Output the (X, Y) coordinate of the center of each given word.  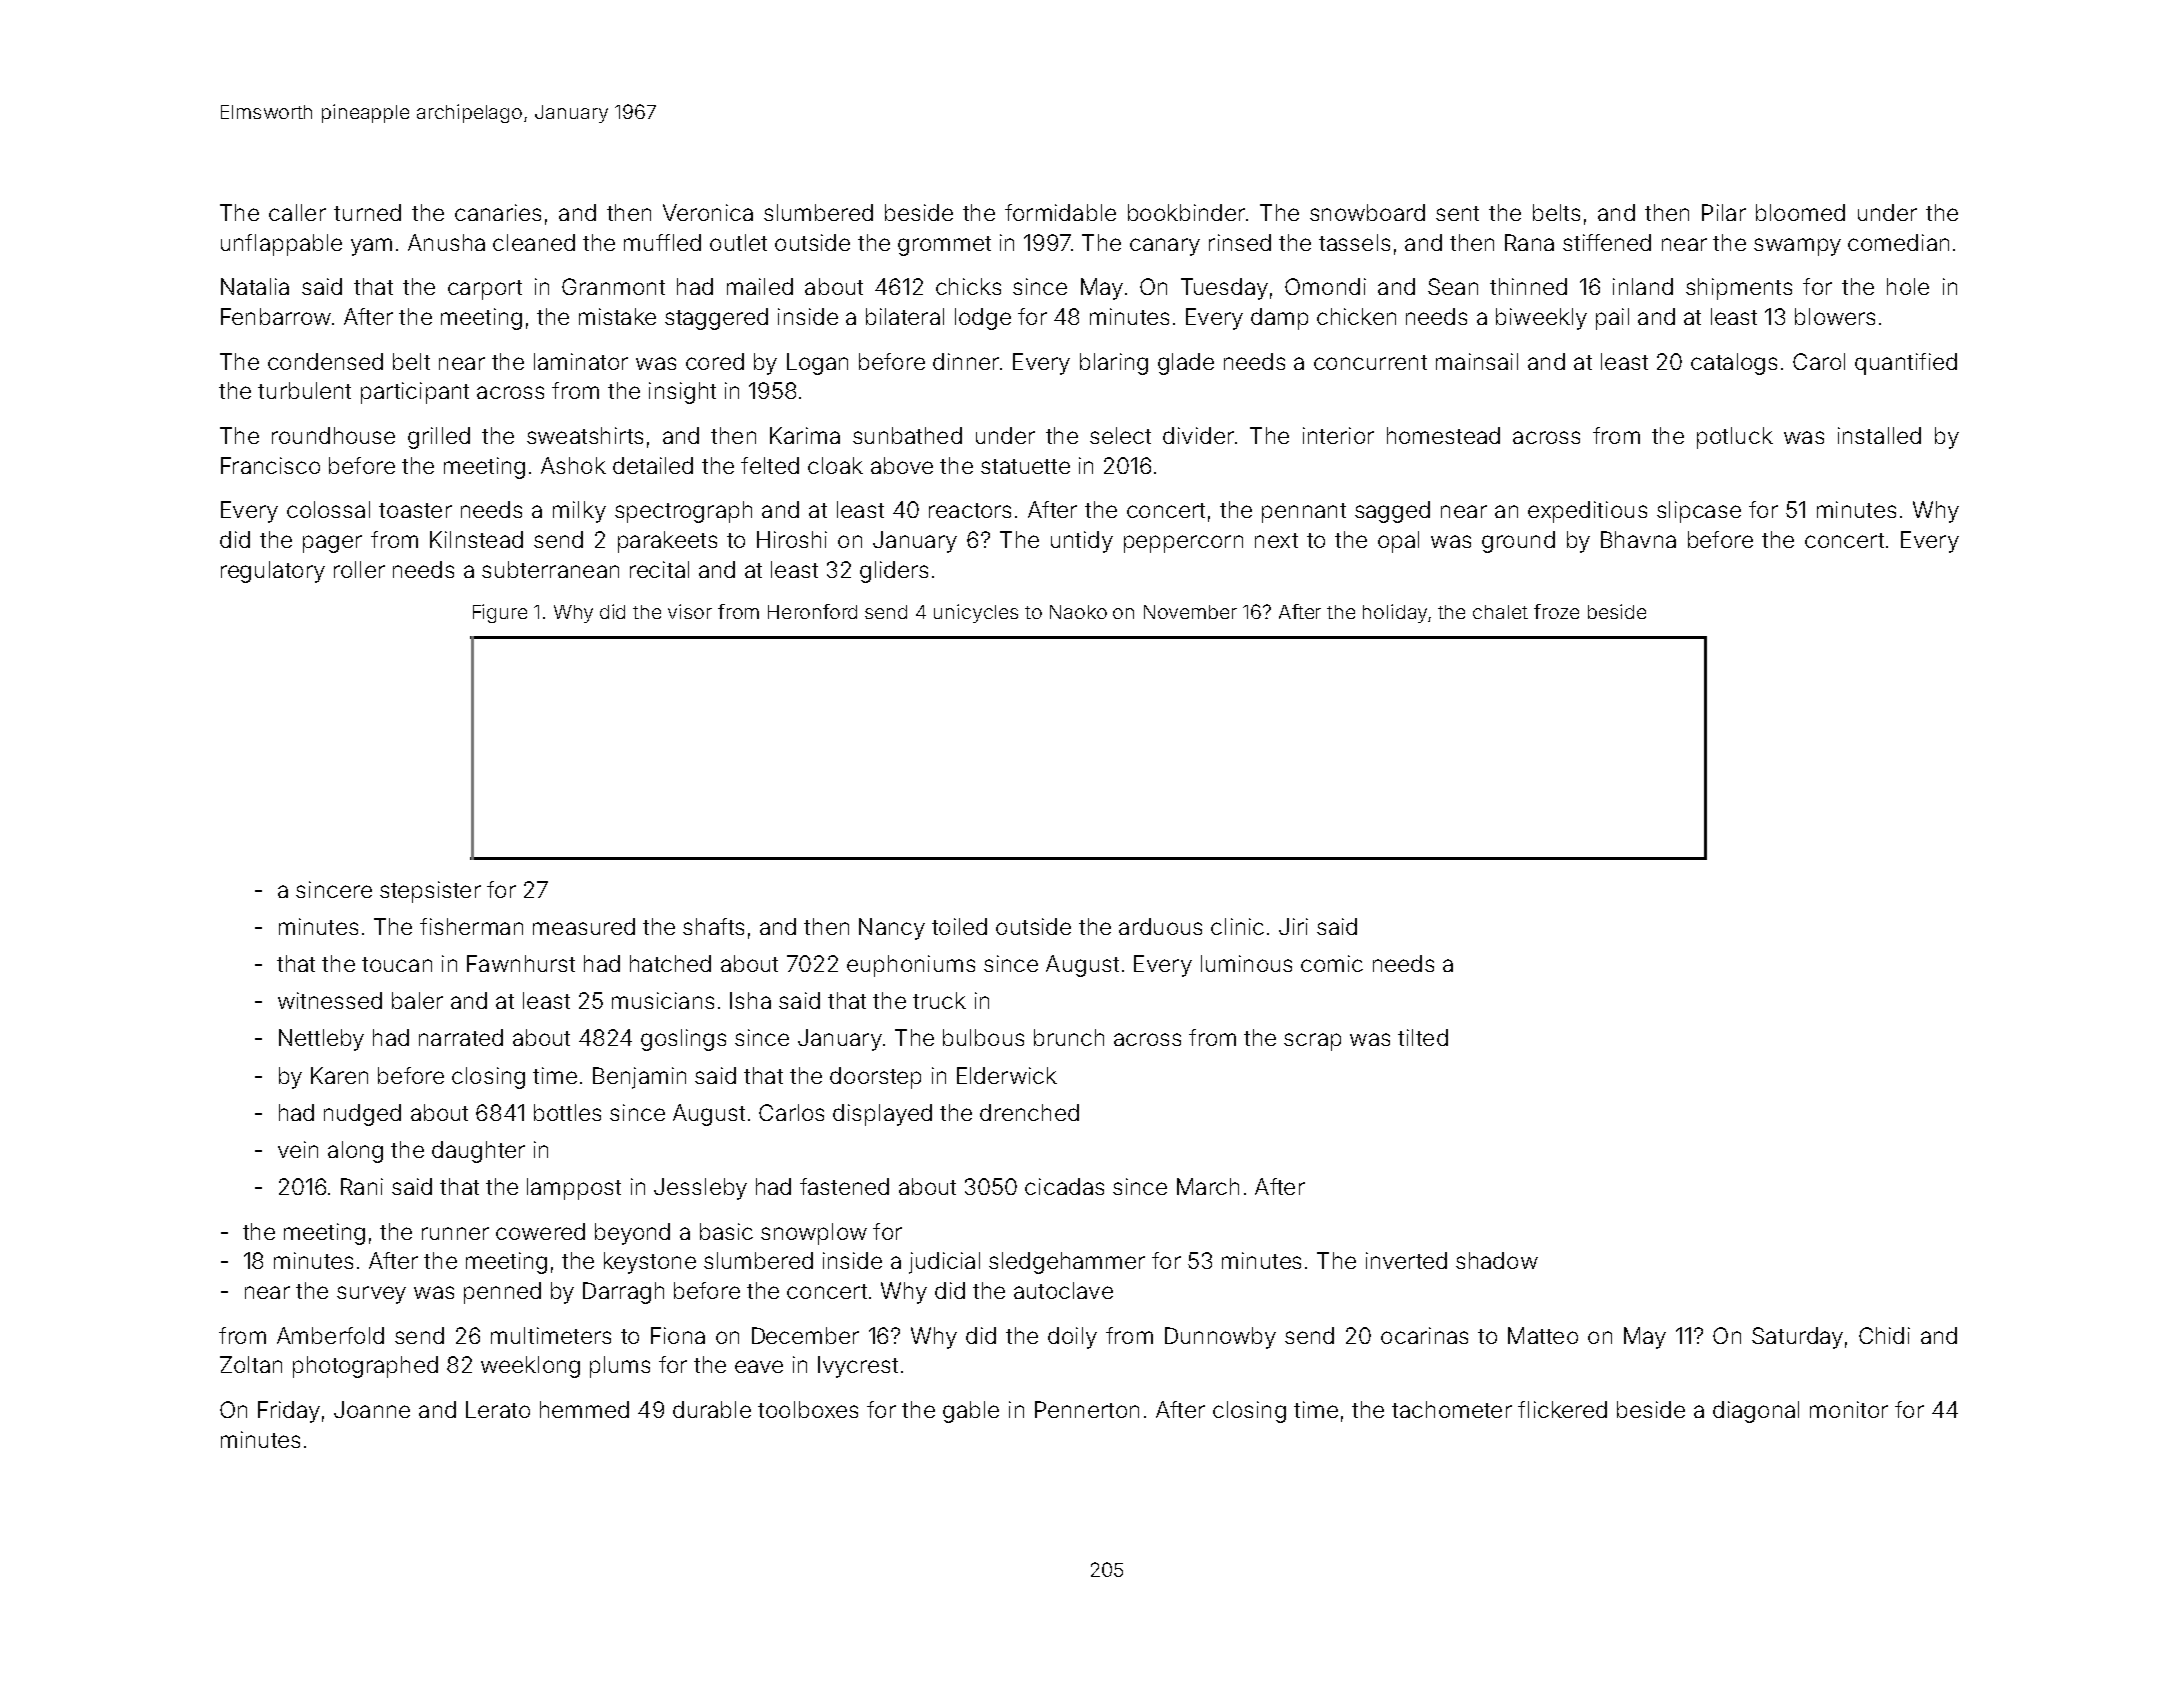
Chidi (1884, 1335)
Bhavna (1638, 539)
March (1208, 1186)
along (355, 1152)
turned (367, 212)
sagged (1392, 512)
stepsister (430, 892)
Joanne (372, 1409)
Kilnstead (476, 539)
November (1190, 612)
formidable (1060, 212)
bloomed (1800, 212)
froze (1556, 611)
